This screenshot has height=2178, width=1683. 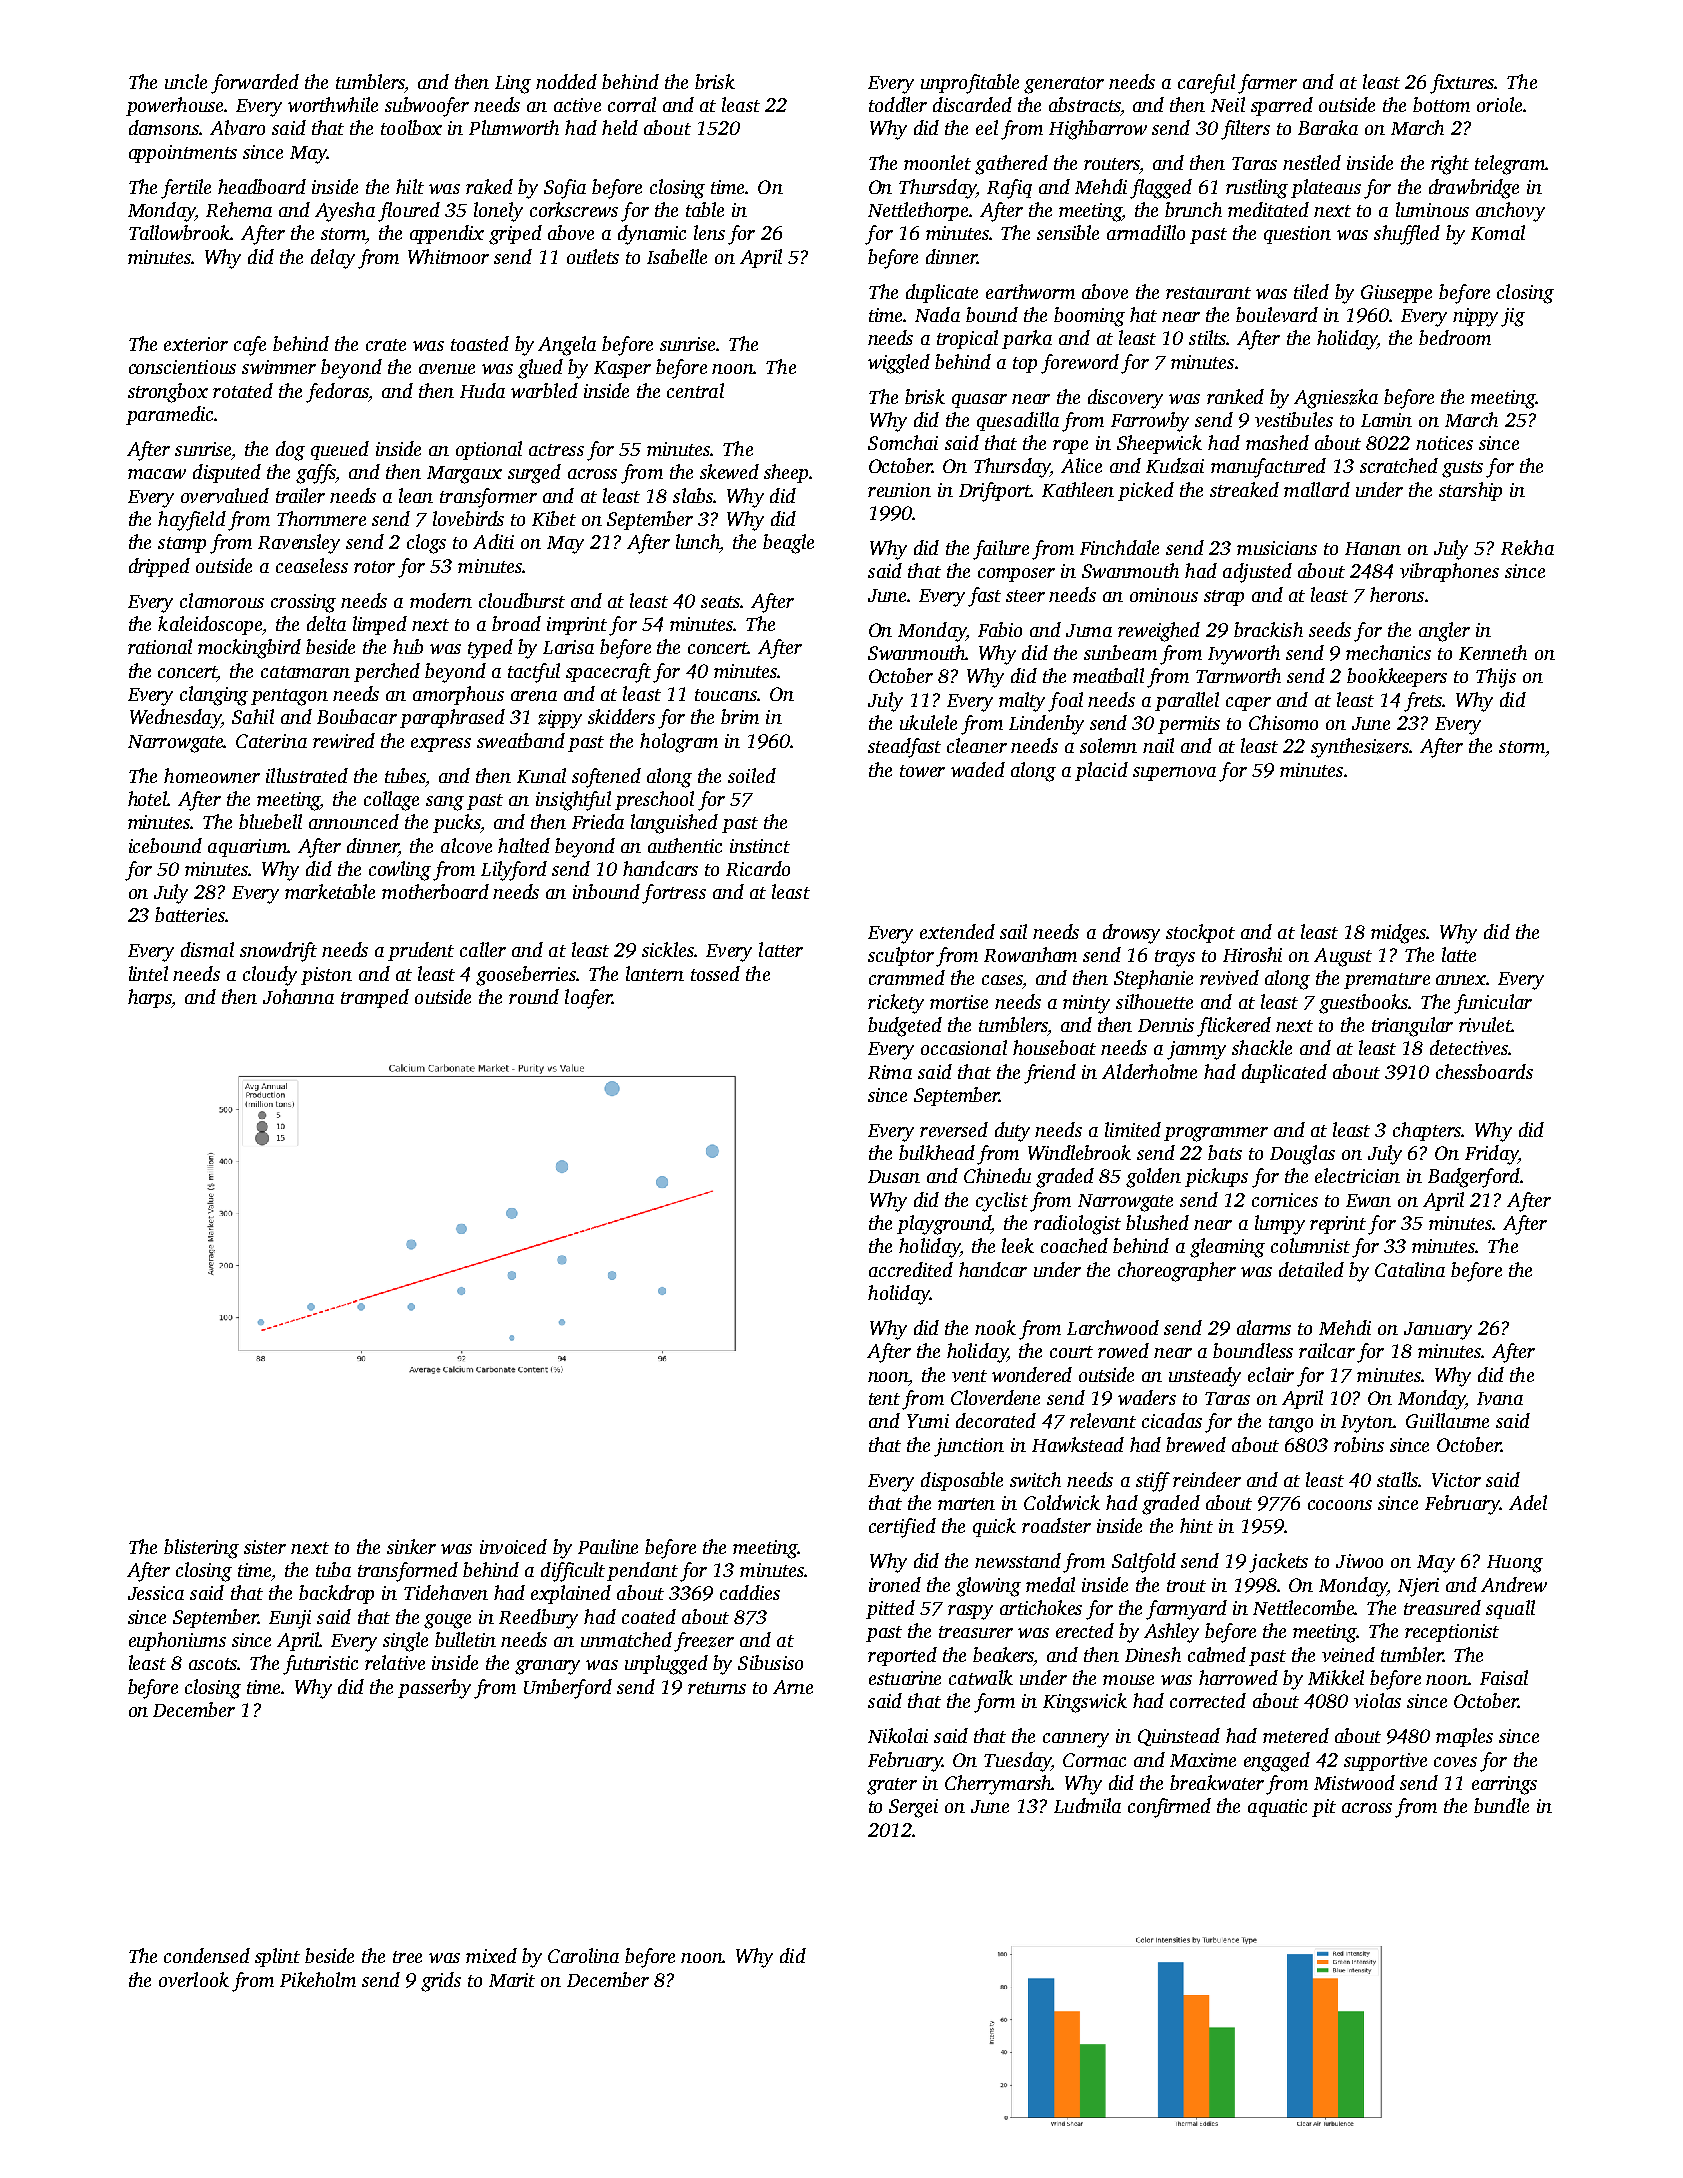 I want to click on nodded, so click(x=566, y=81).
